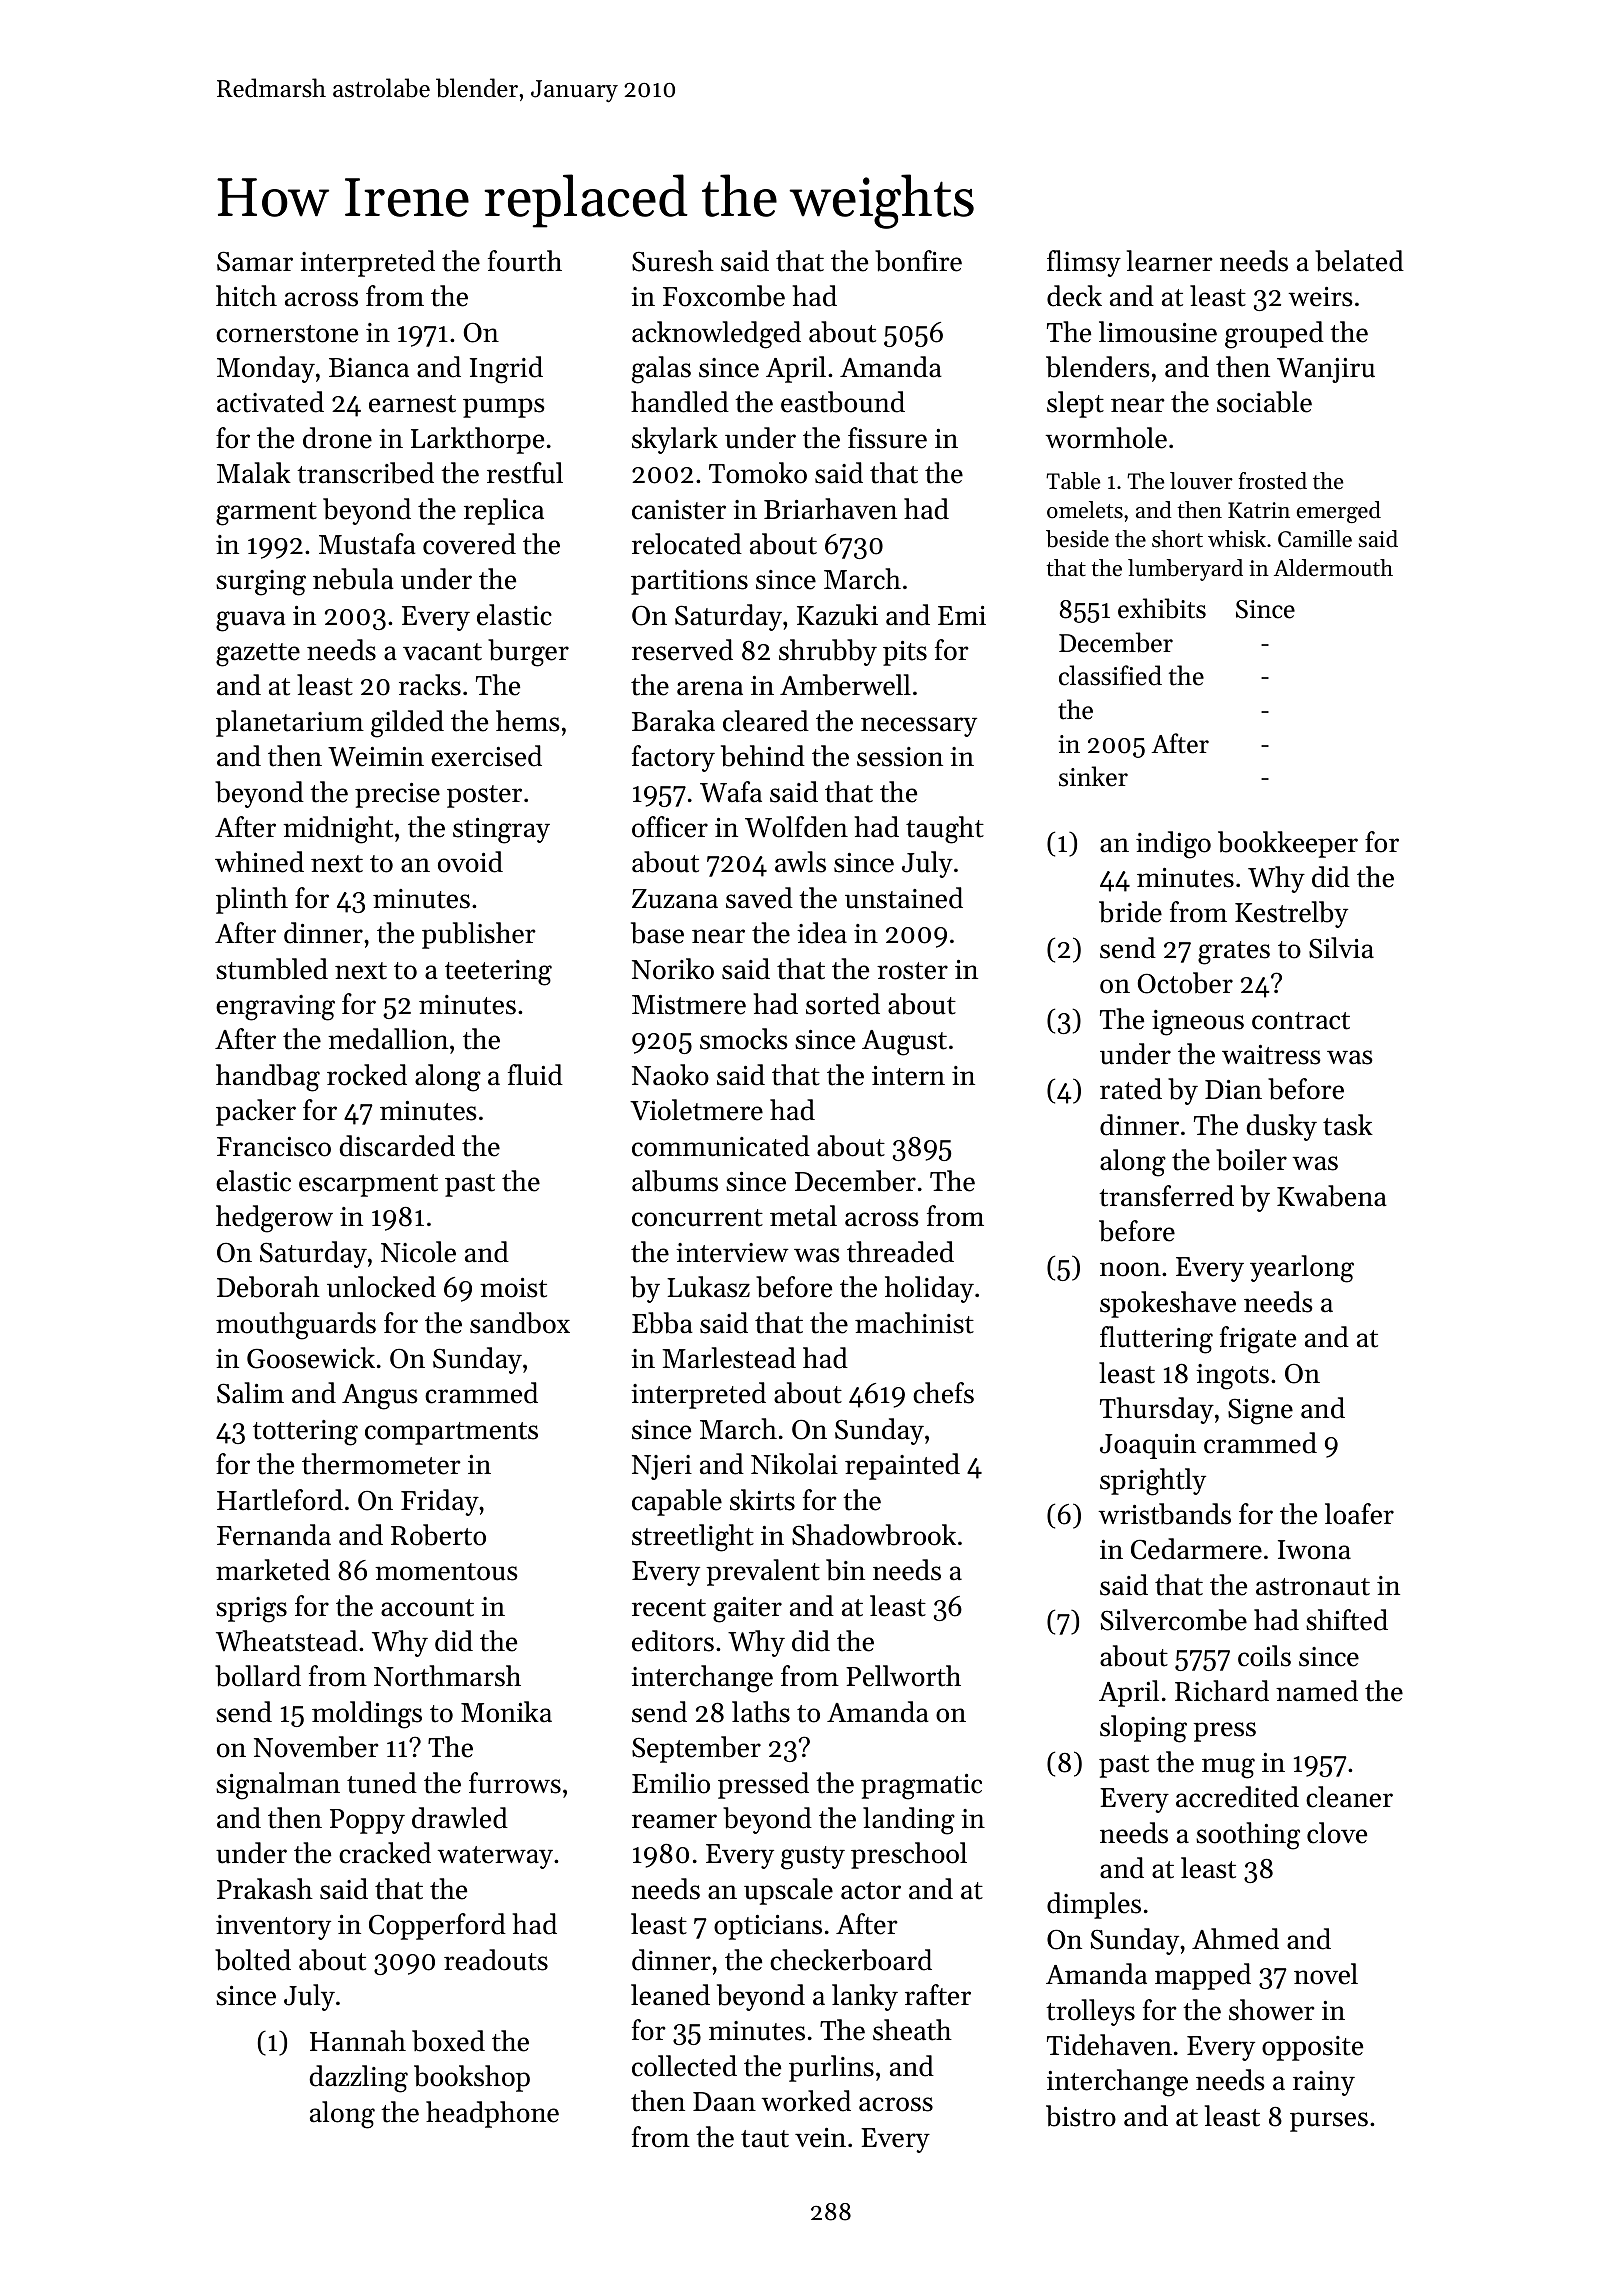  What do you see at coordinates (673, 261) in the screenshot?
I see `Suresh` at bounding box center [673, 261].
